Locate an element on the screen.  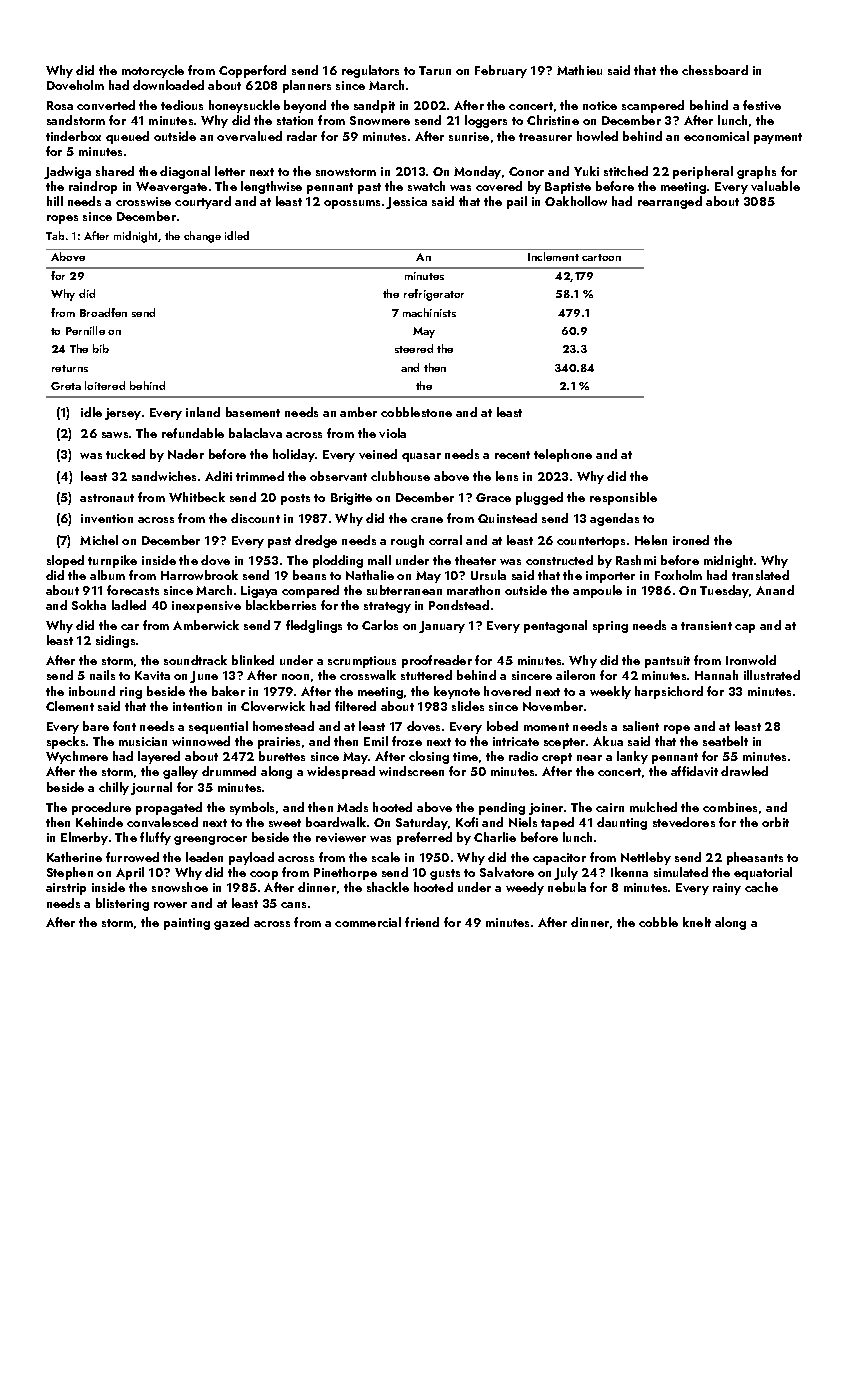
letter is located at coordinates (230, 171).
